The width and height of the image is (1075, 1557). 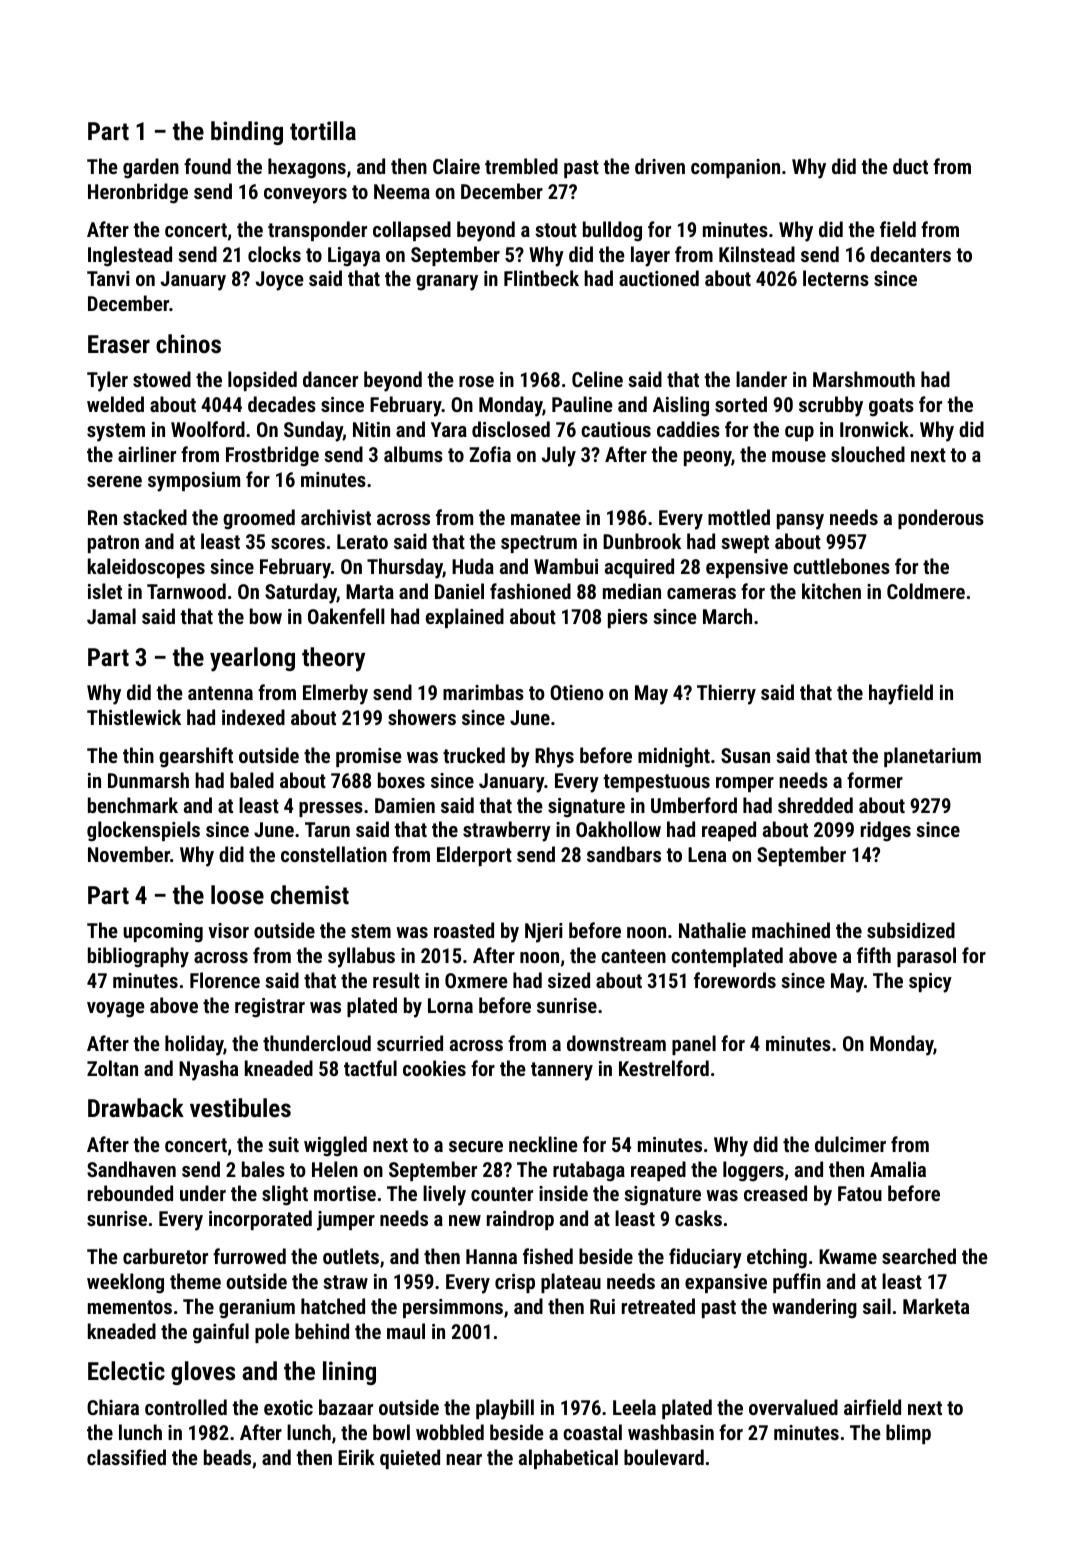 I want to click on geranium, so click(x=257, y=1309).
